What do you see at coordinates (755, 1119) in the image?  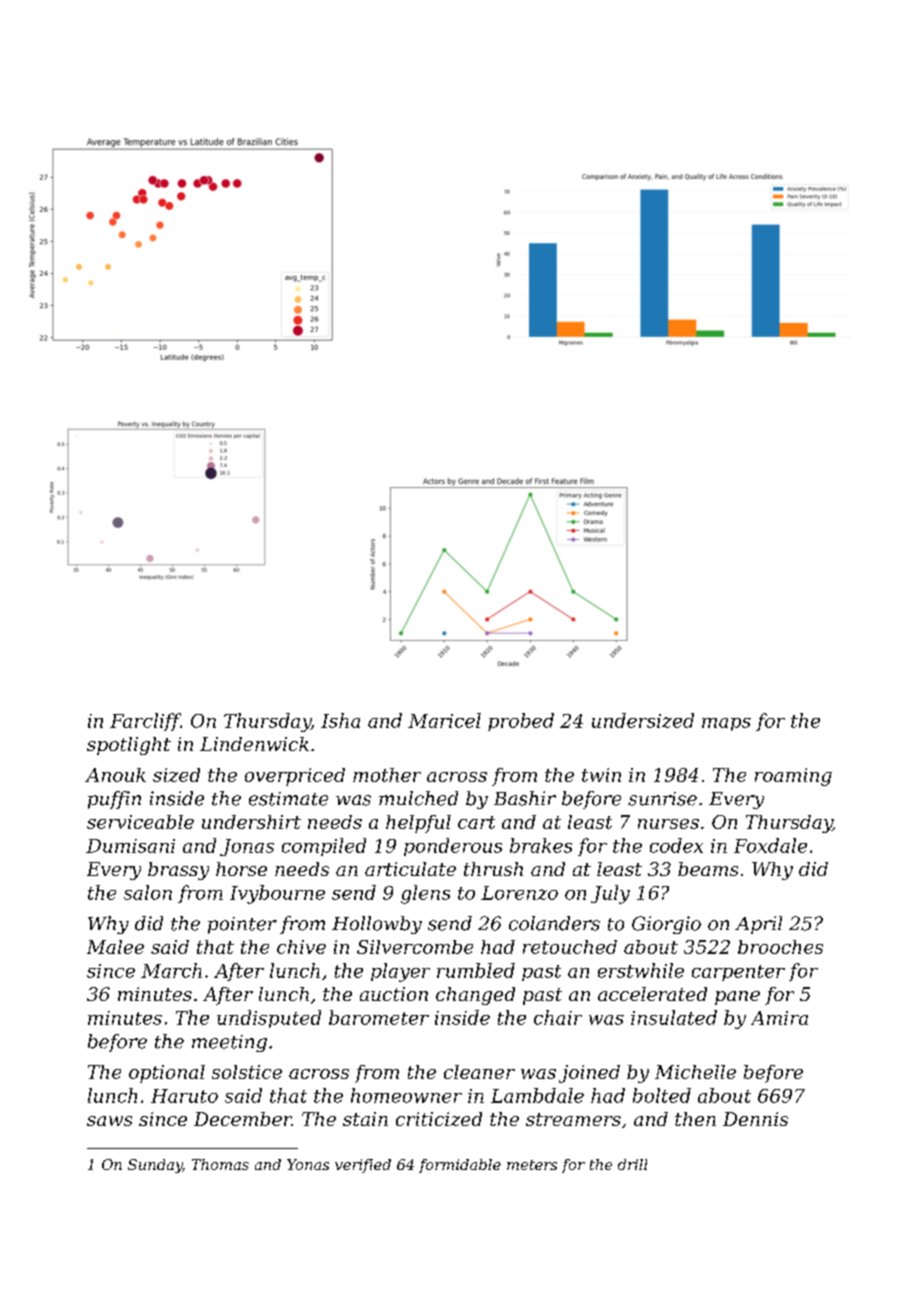 I see `Dennis` at bounding box center [755, 1119].
